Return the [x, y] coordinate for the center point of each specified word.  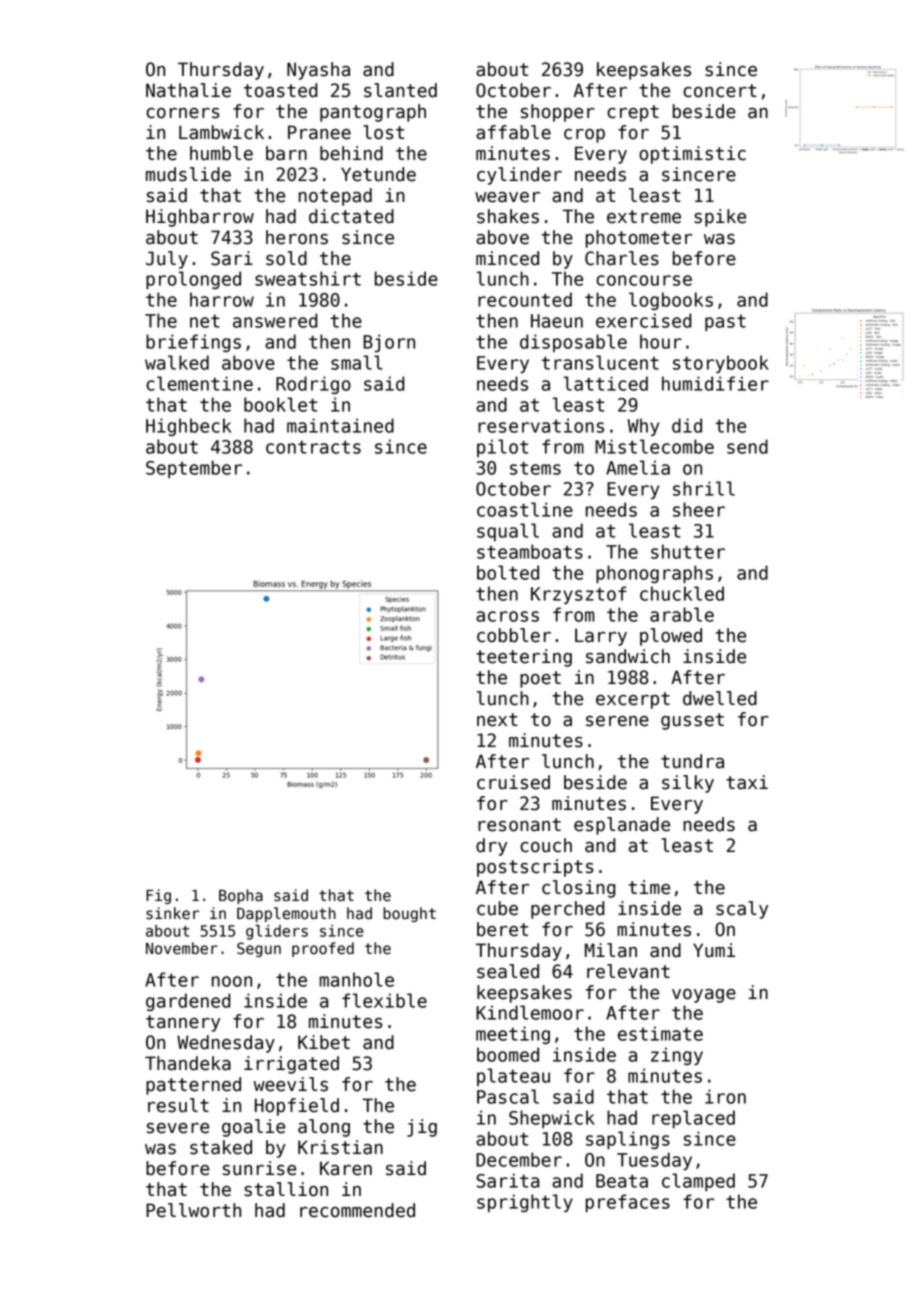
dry [491, 847]
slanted [400, 90]
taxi [747, 782]
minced [507, 258]
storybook [721, 364]
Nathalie [188, 90]
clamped [698, 1182]
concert [720, 91]
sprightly [525, 1203]
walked [177, 362]
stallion [286, 1189]
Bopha [241, 896]
